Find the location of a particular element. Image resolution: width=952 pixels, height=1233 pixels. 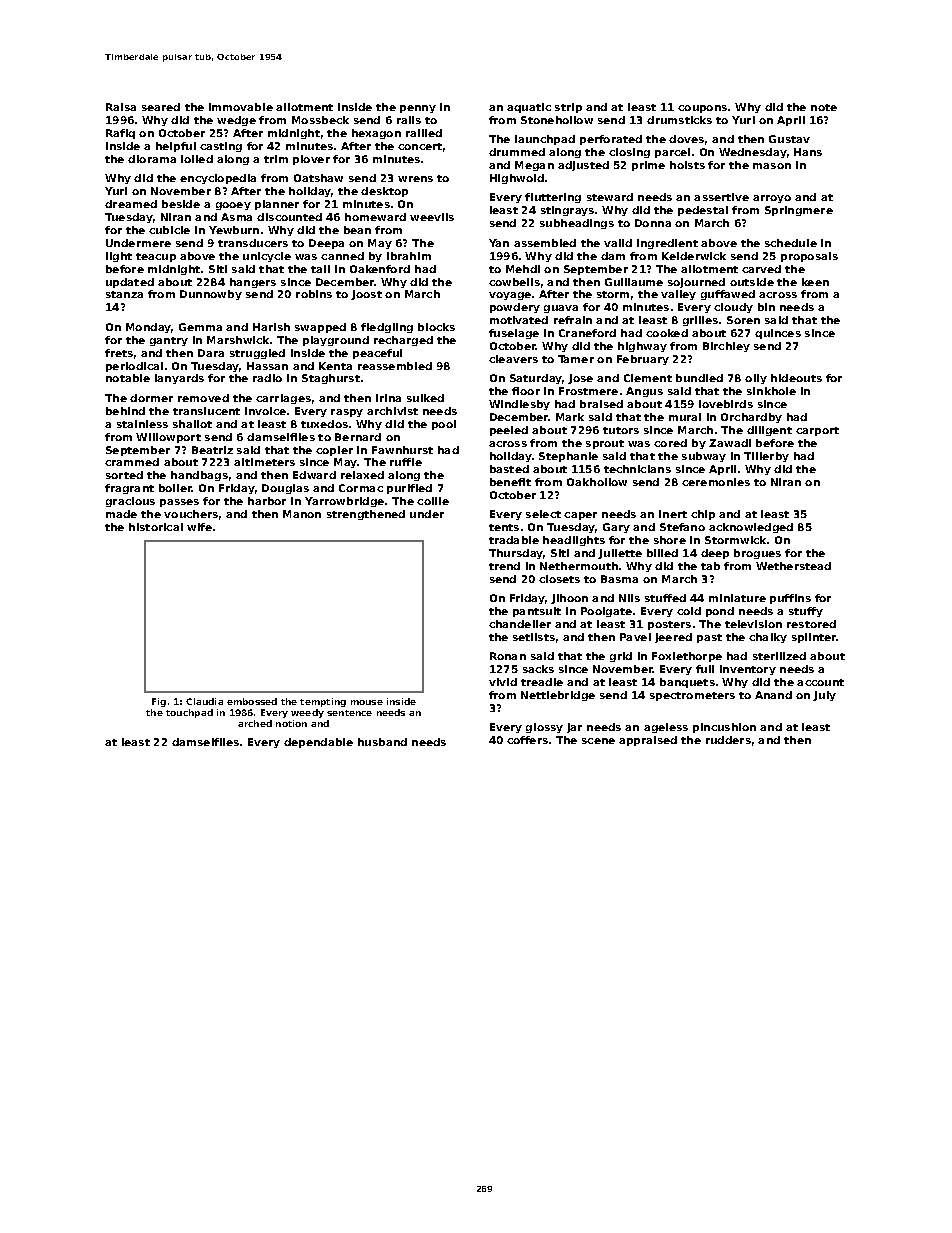

Gustav is located at coordinates (789, 139).
